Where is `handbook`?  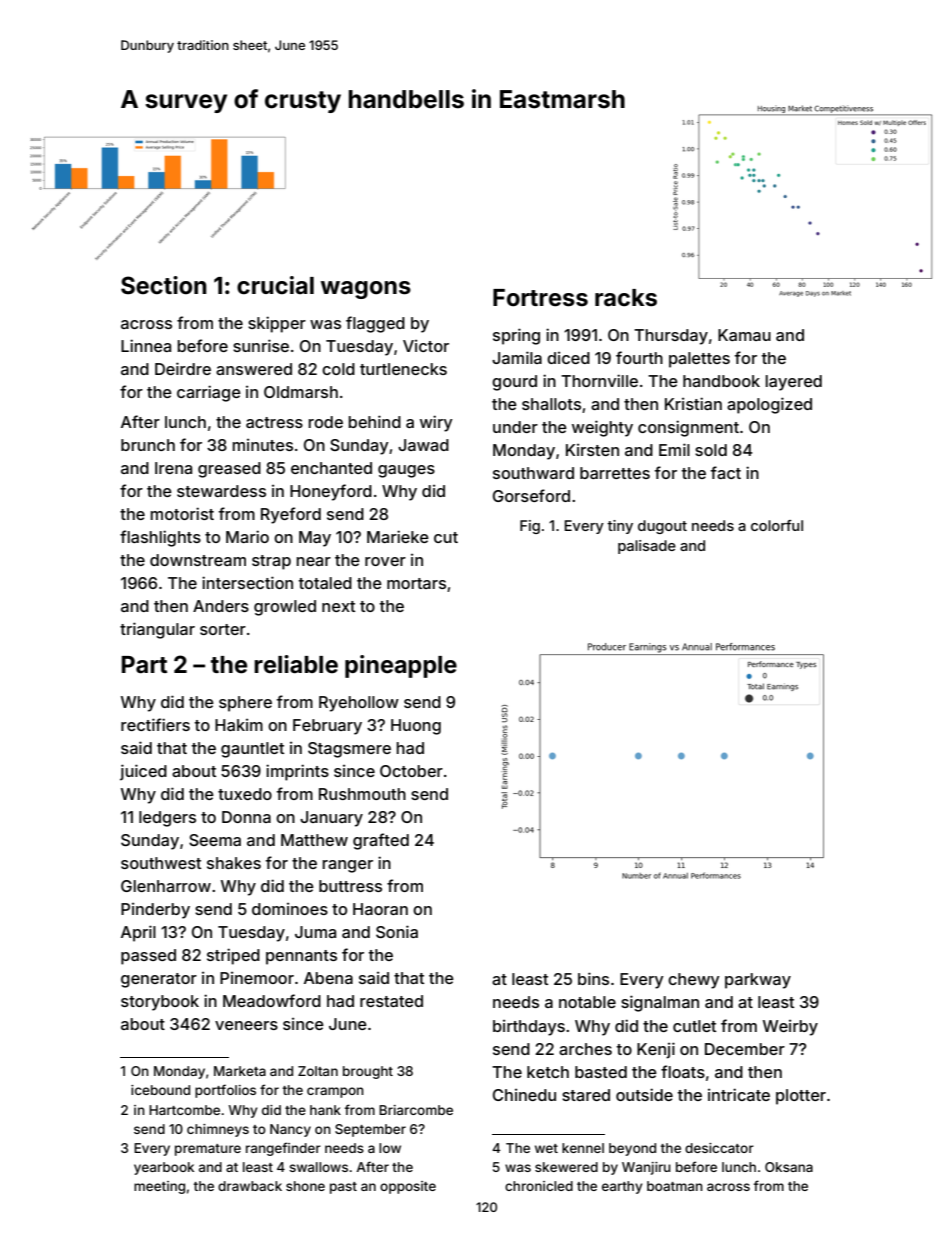 handbook is located at coordinates (721, 381).
